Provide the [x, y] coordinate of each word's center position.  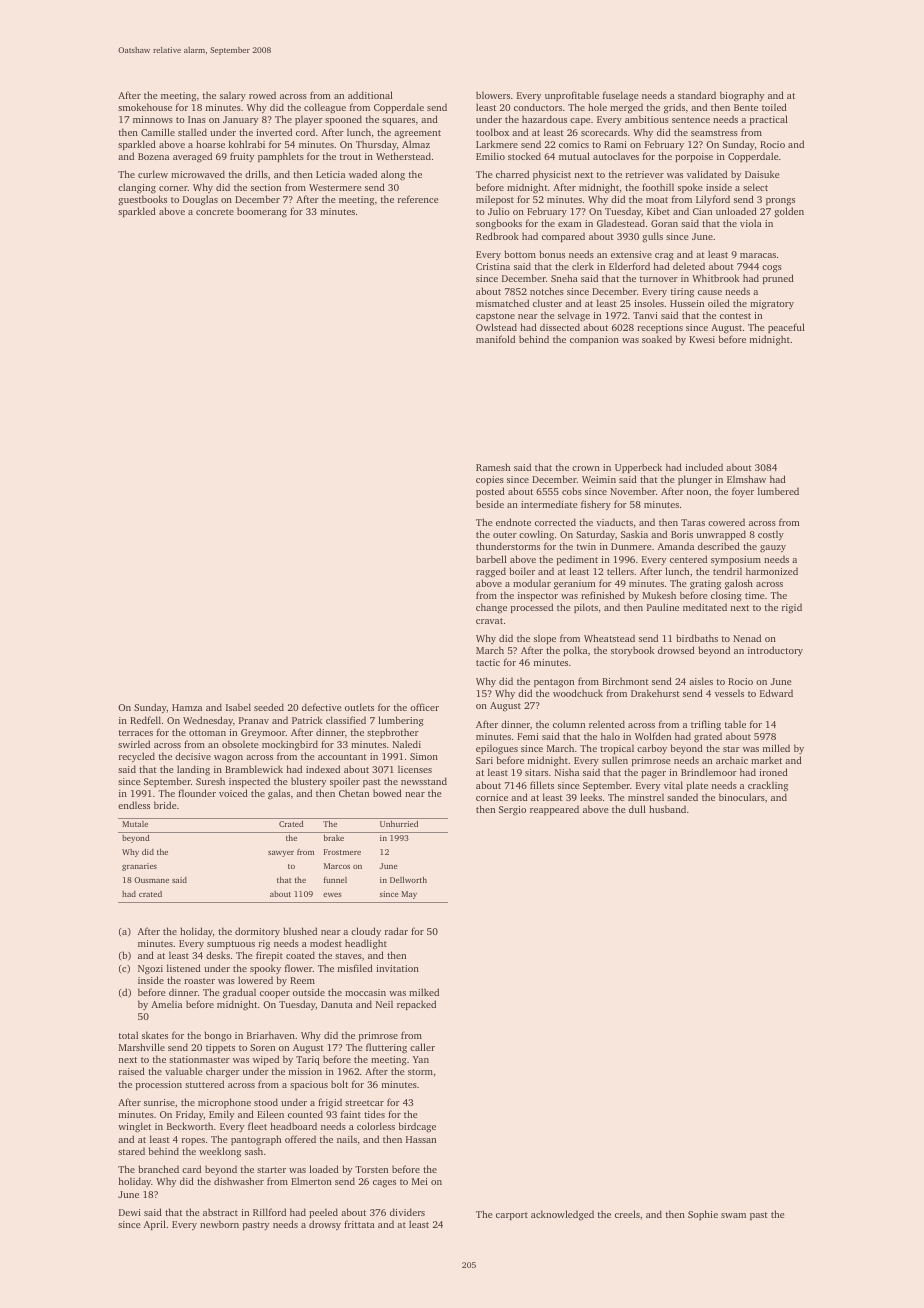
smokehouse [145, 107]
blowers [493, 95]
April [155, 1225]
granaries [139, 867]
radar [396, 931]
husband [667, 809]
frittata [359, 1224]
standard [697, 95]
